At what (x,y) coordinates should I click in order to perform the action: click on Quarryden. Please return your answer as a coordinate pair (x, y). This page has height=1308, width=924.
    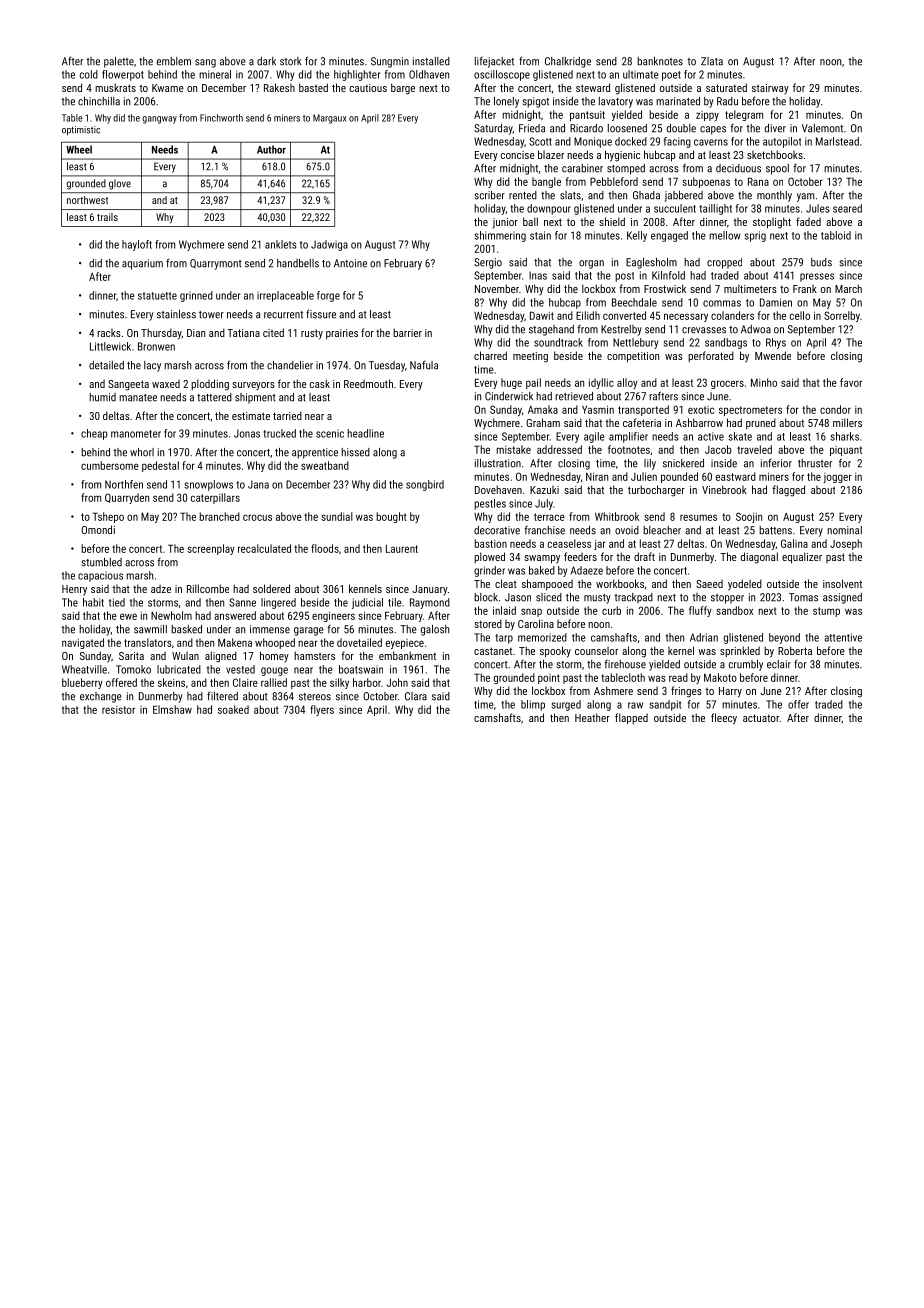
    Looking at the image, I should click on (127, 498).
